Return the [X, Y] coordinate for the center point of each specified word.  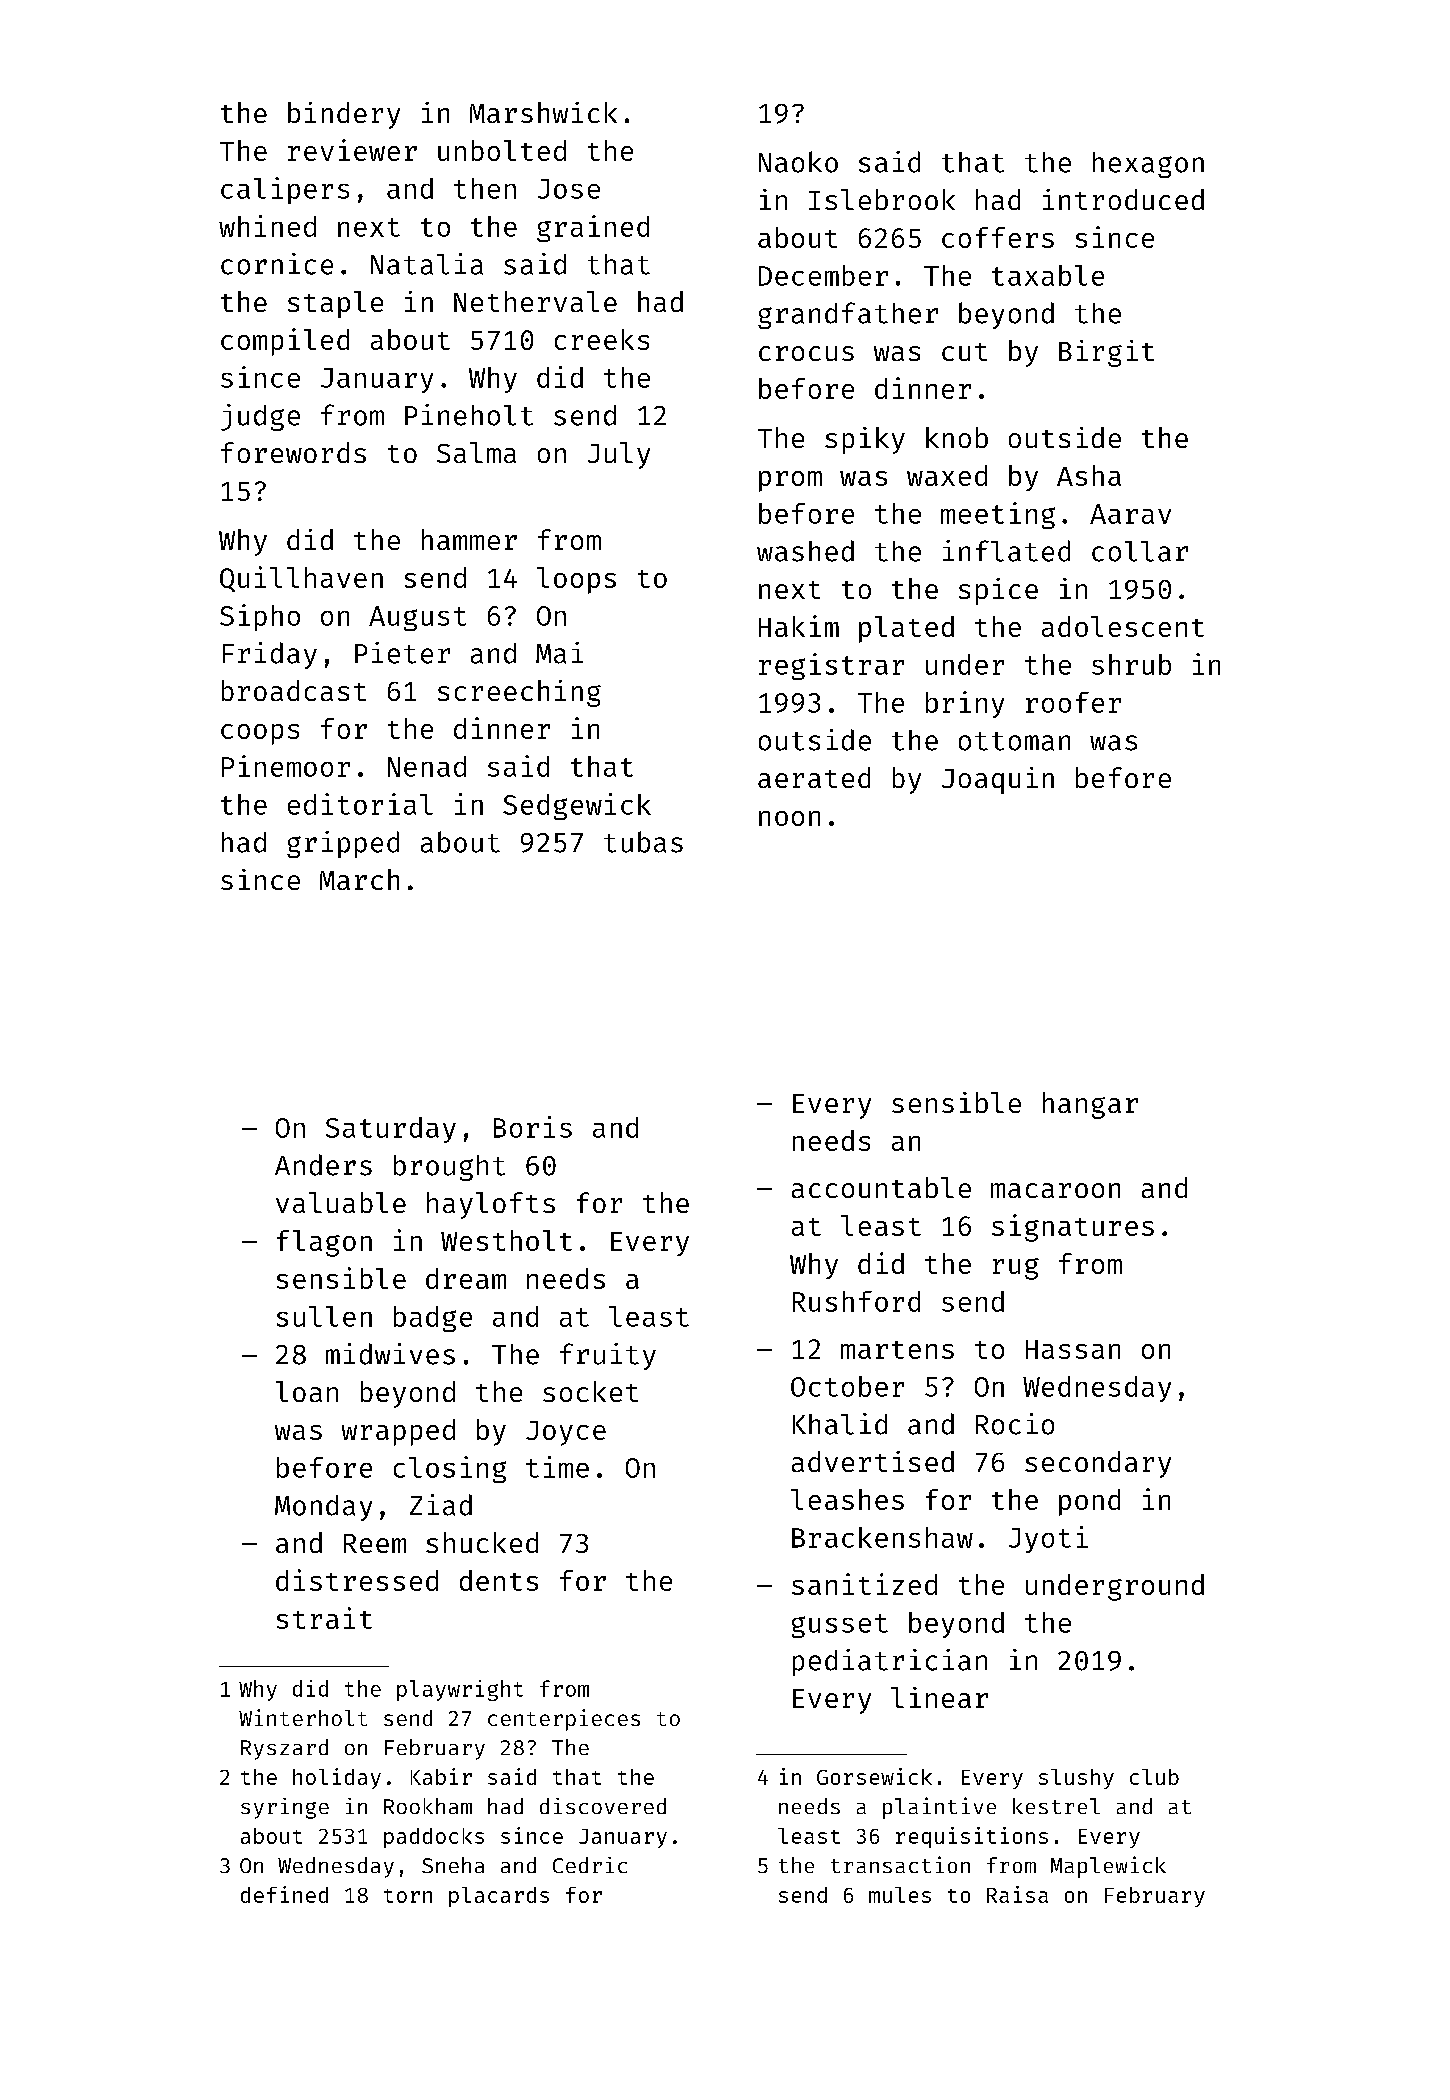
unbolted [502, 150]
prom [790, 481]
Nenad [427, 766]
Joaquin [998, 780]
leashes [847, 1499]
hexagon [1148, 165]
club [1154, 1777]
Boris [533, 1127]
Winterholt [303, 1717]
